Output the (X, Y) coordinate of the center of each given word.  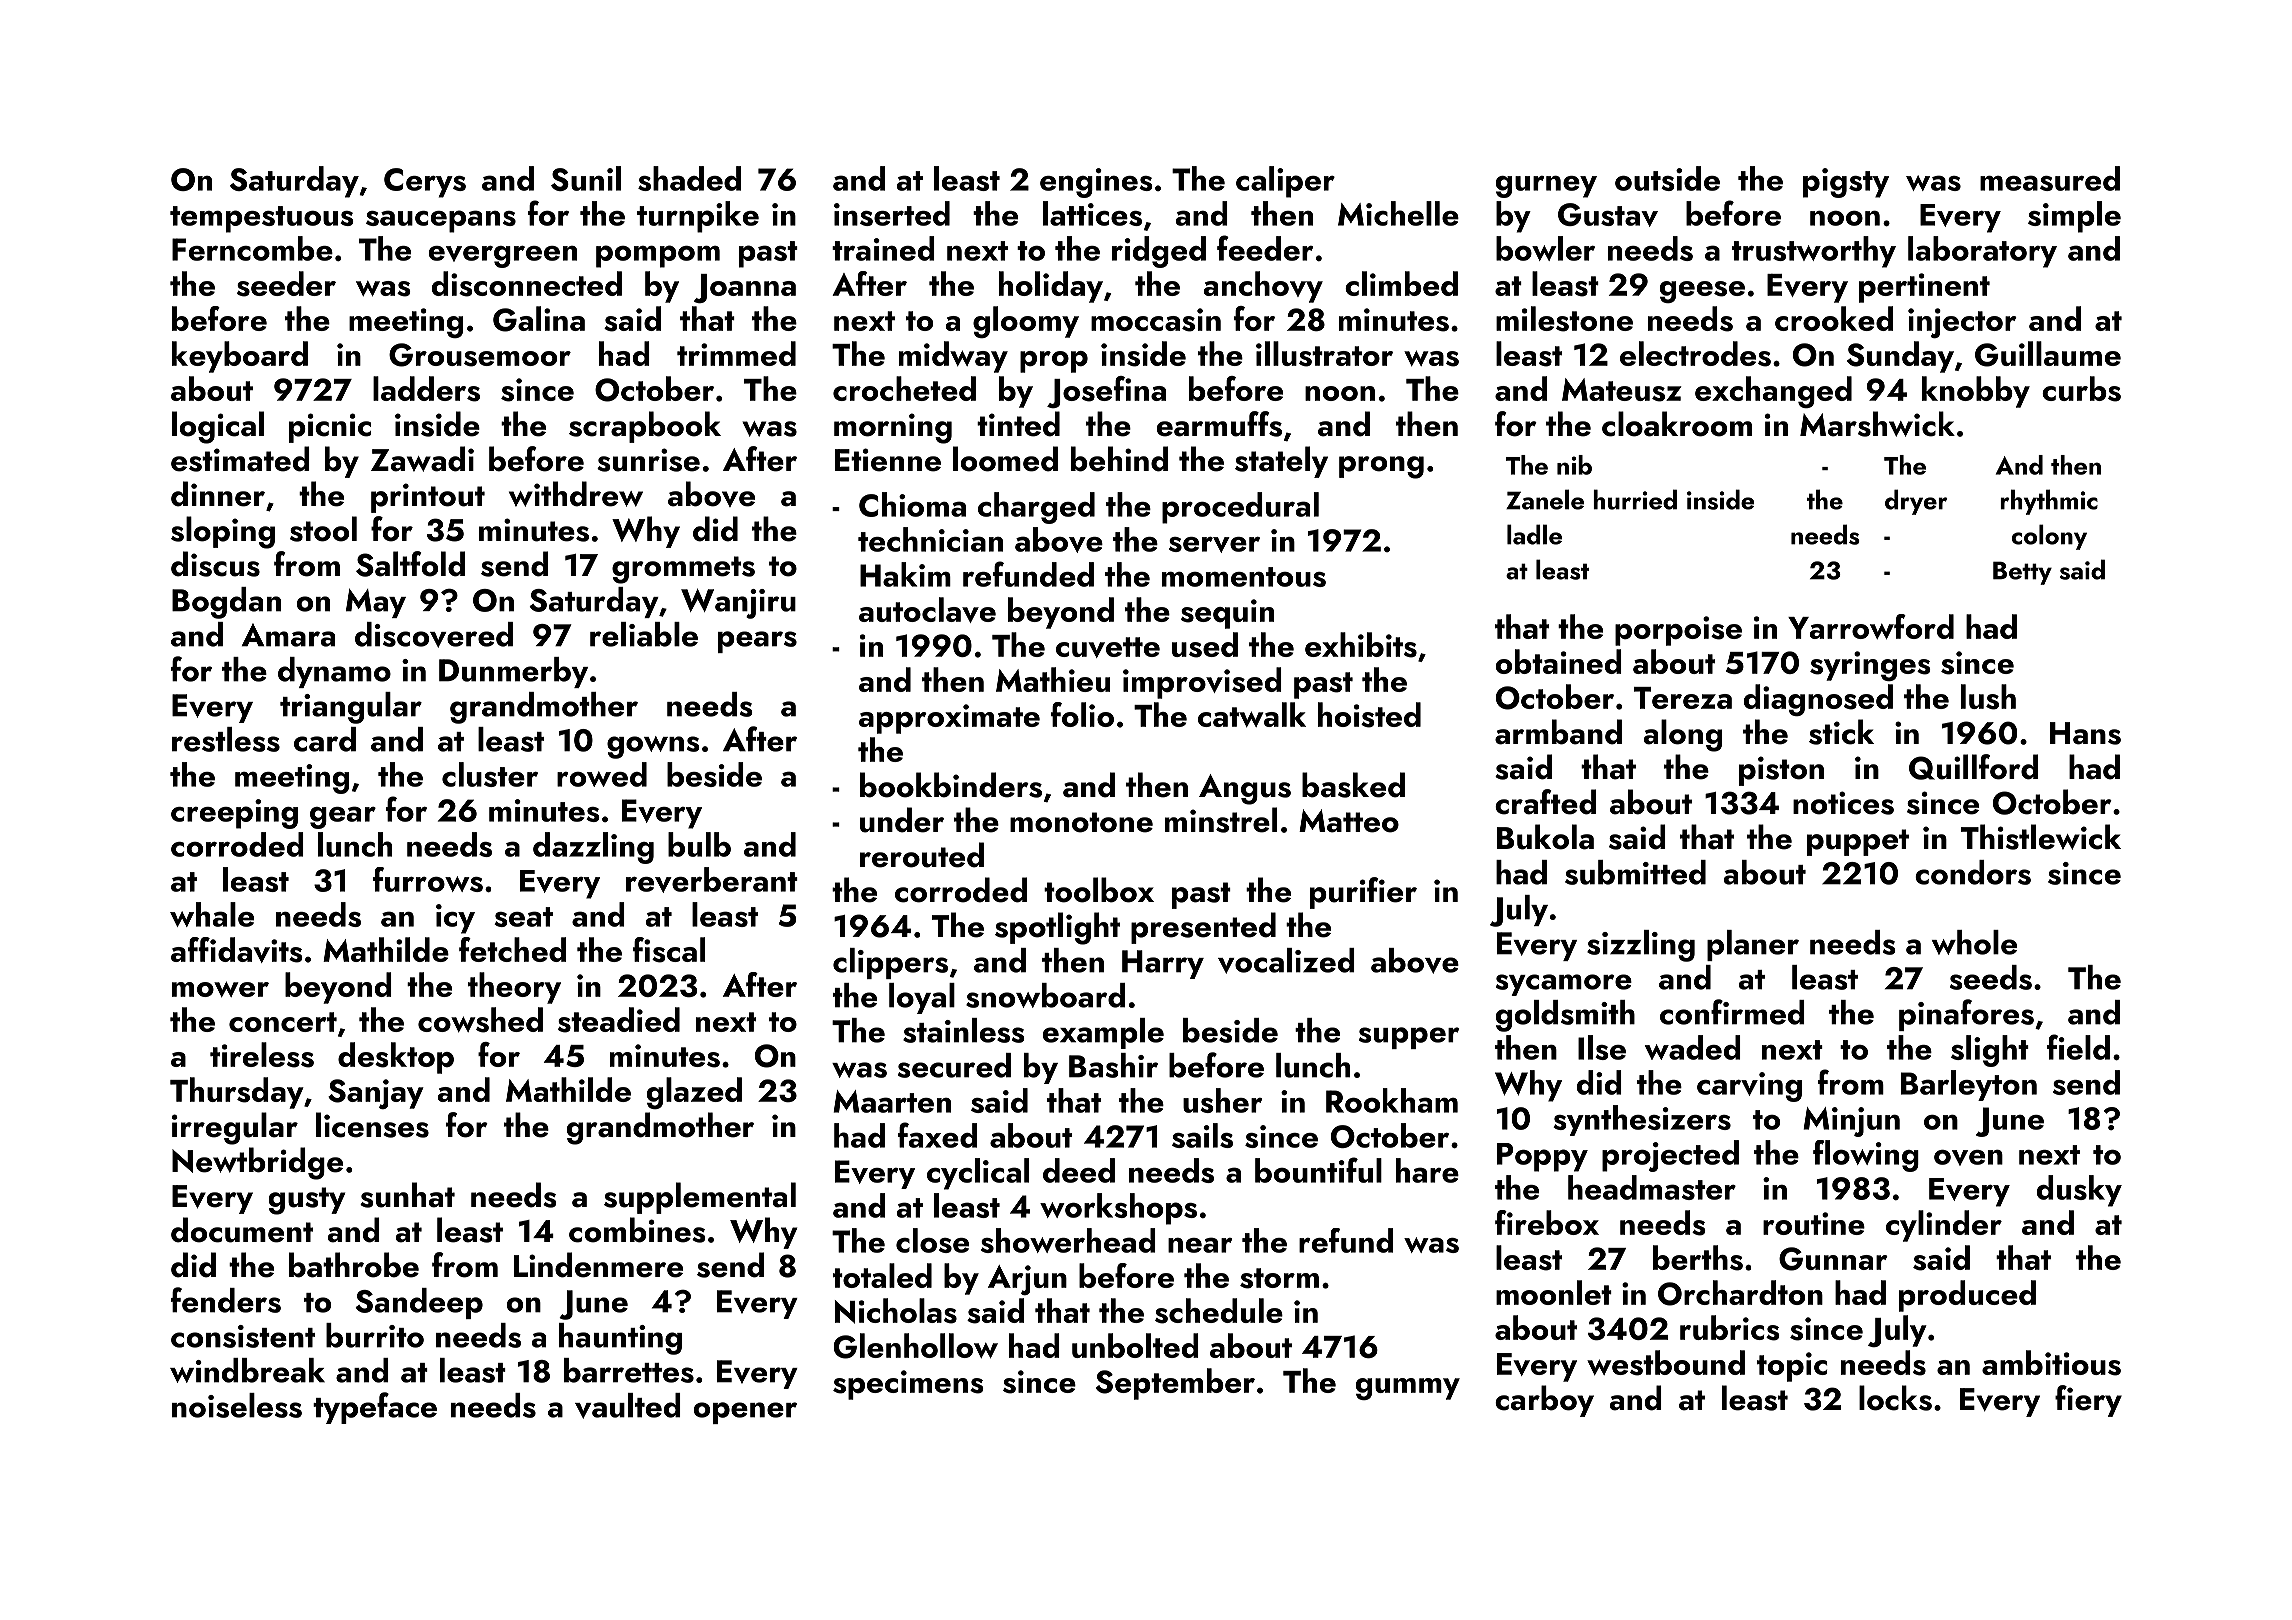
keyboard (240, 357)
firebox (1547, 1222)
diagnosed (1818, 700)
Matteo (1349, 821)
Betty (2022, 573)
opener (745, 1413)
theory (514, 988)
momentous (1244, 577)
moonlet (1554, 1292)
